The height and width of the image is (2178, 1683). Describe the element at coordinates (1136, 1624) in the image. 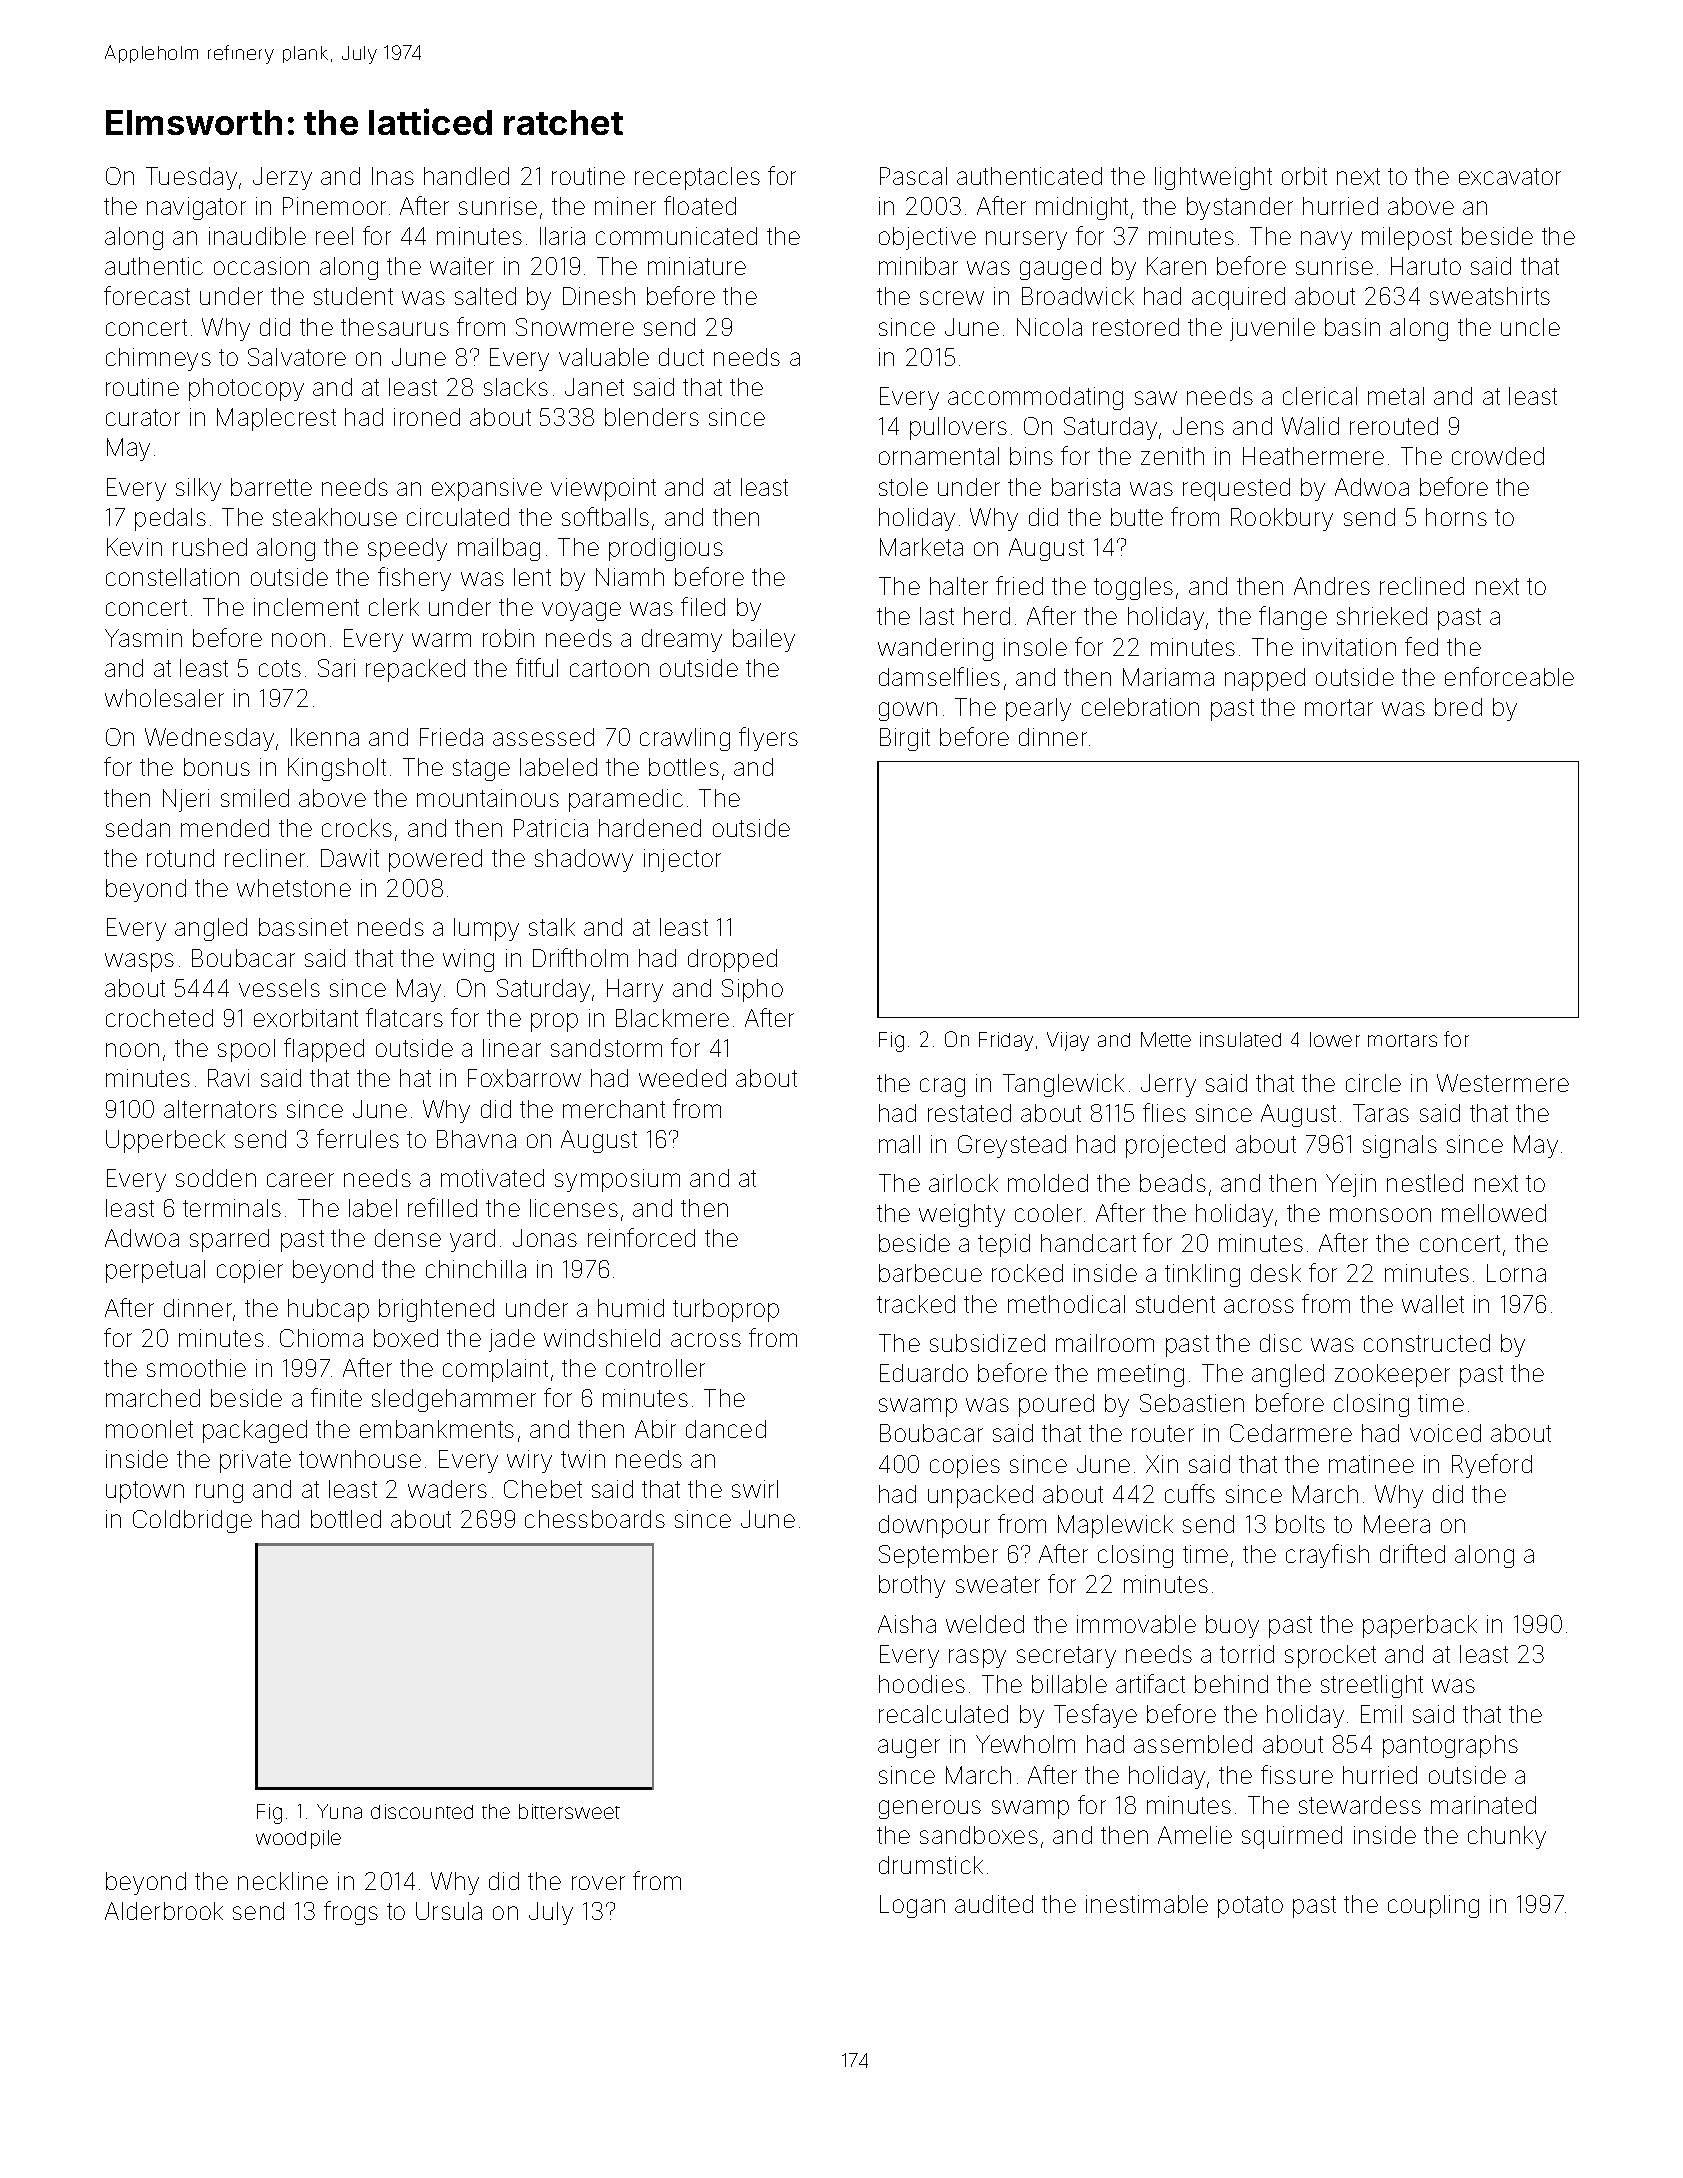

I see `immovable` at that location.
